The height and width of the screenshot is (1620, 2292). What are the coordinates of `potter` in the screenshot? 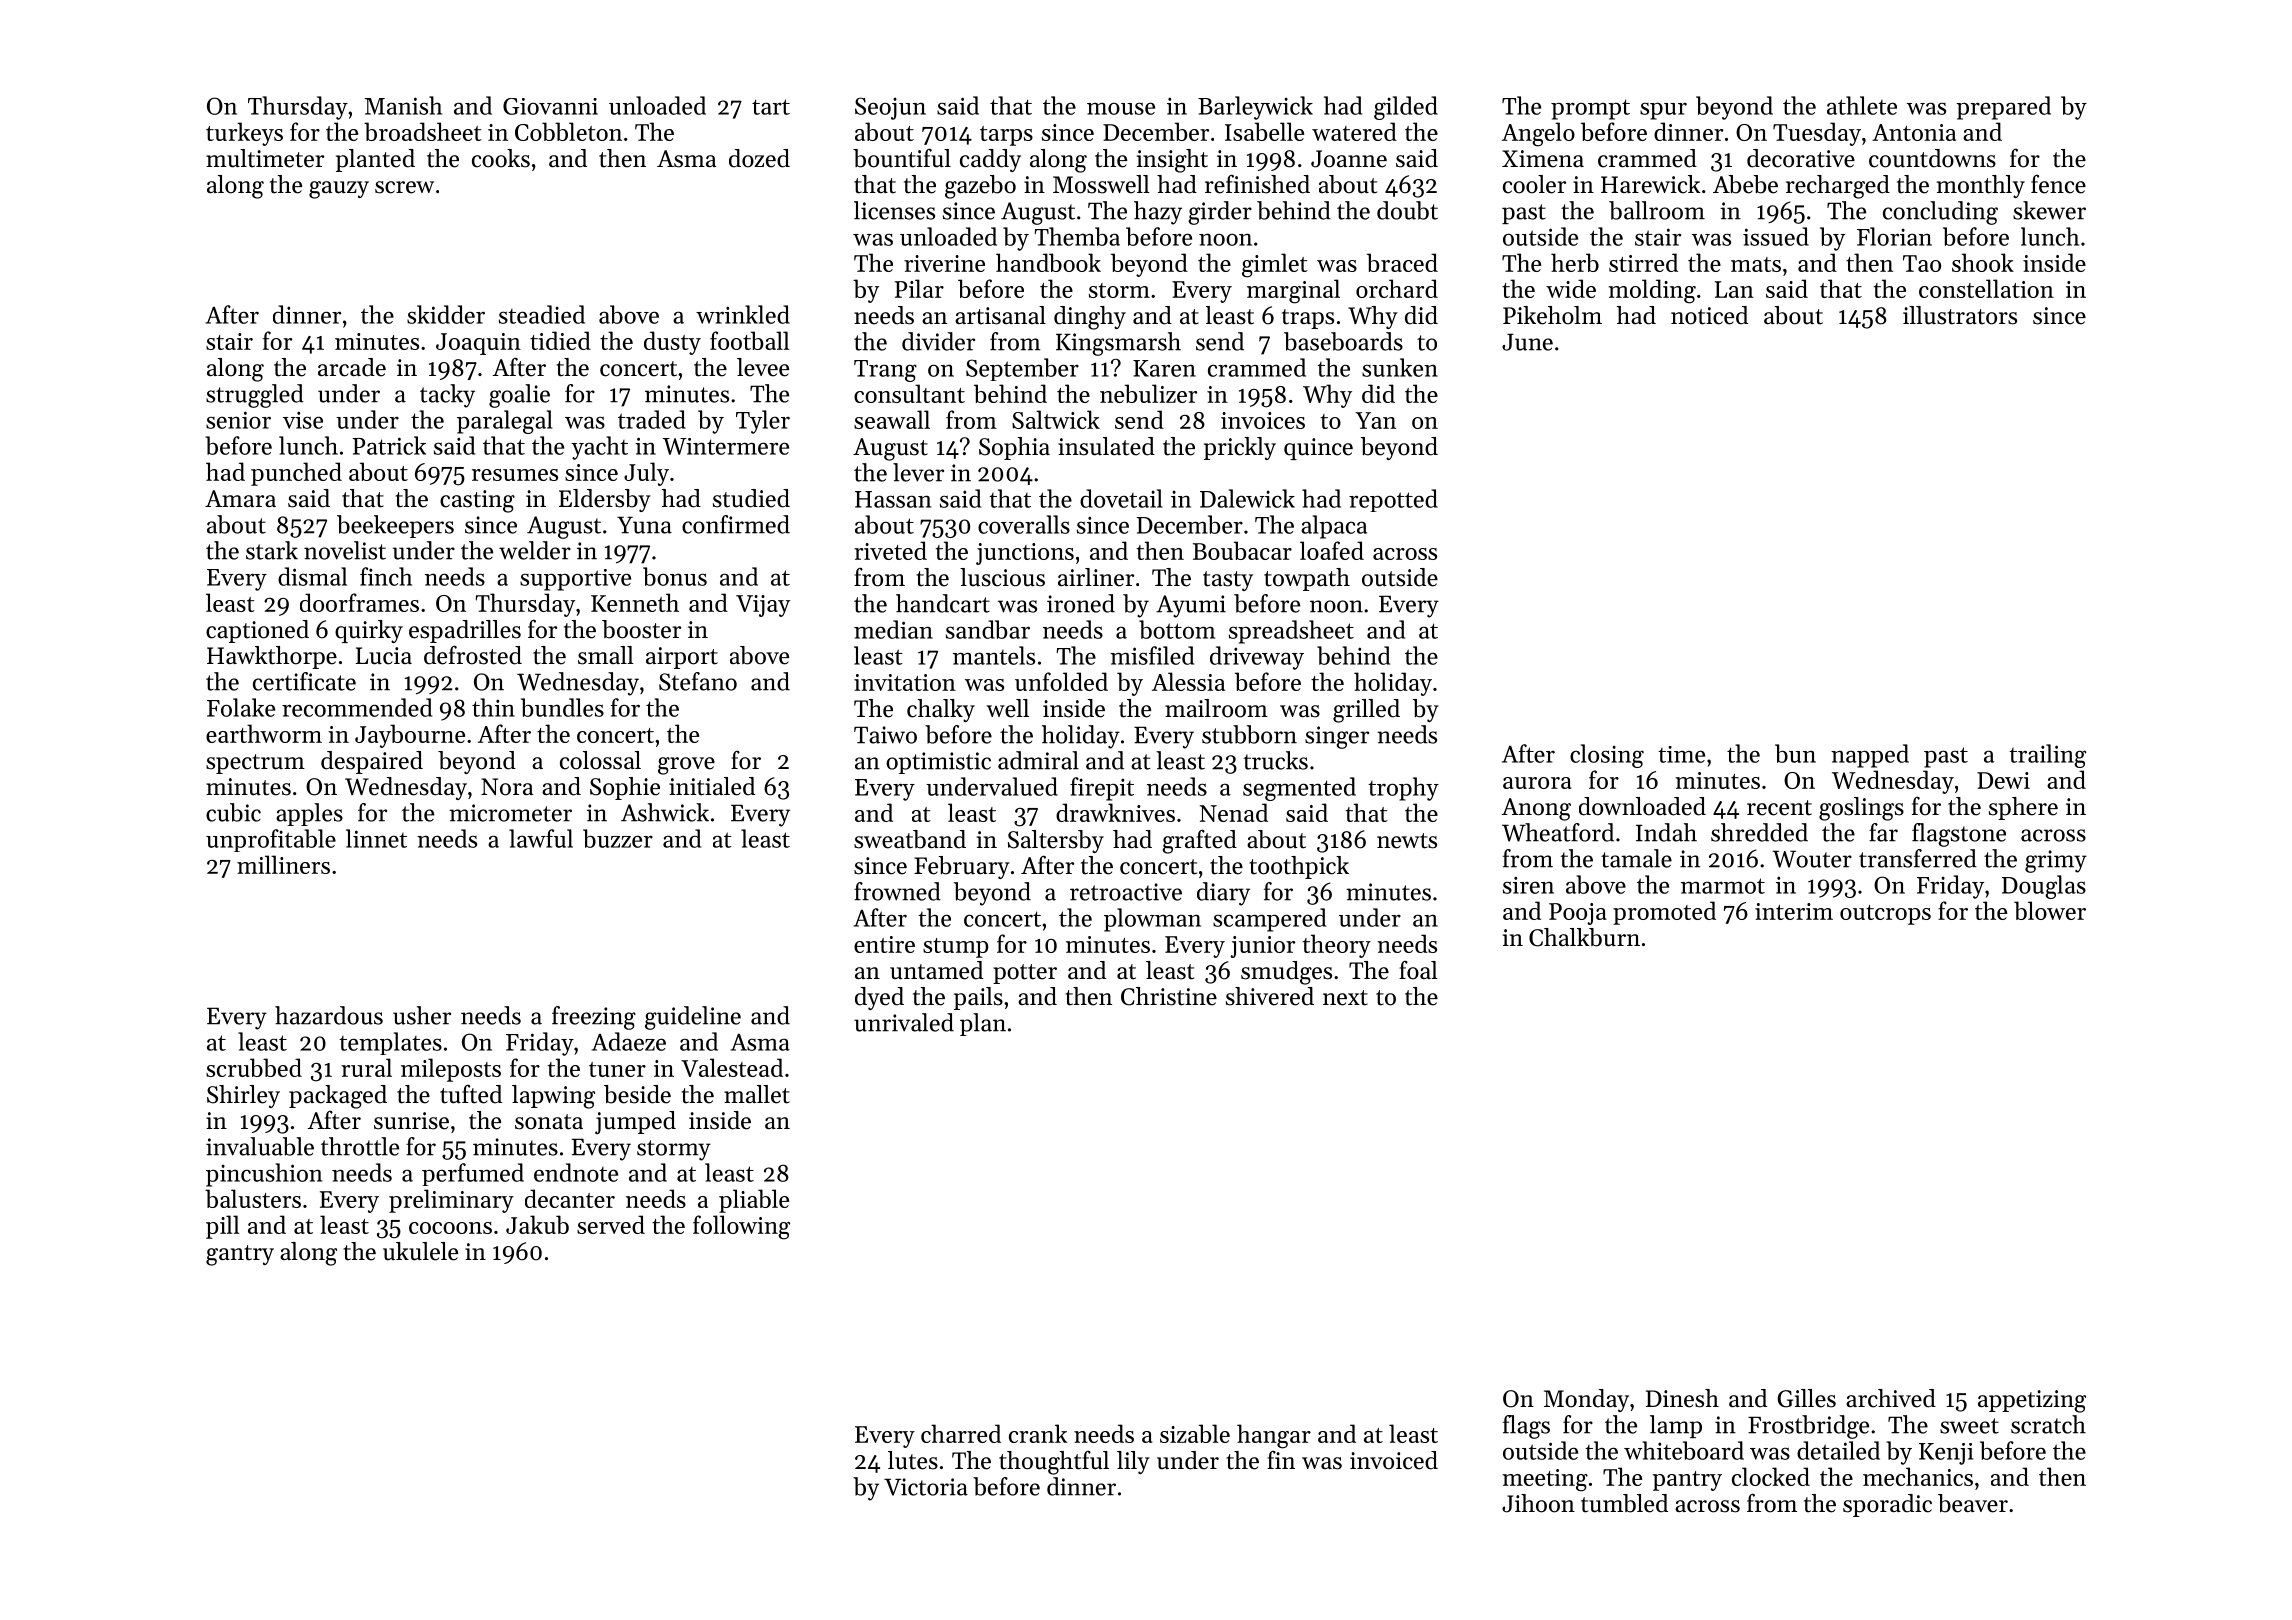 It's located at (1025, 974).
